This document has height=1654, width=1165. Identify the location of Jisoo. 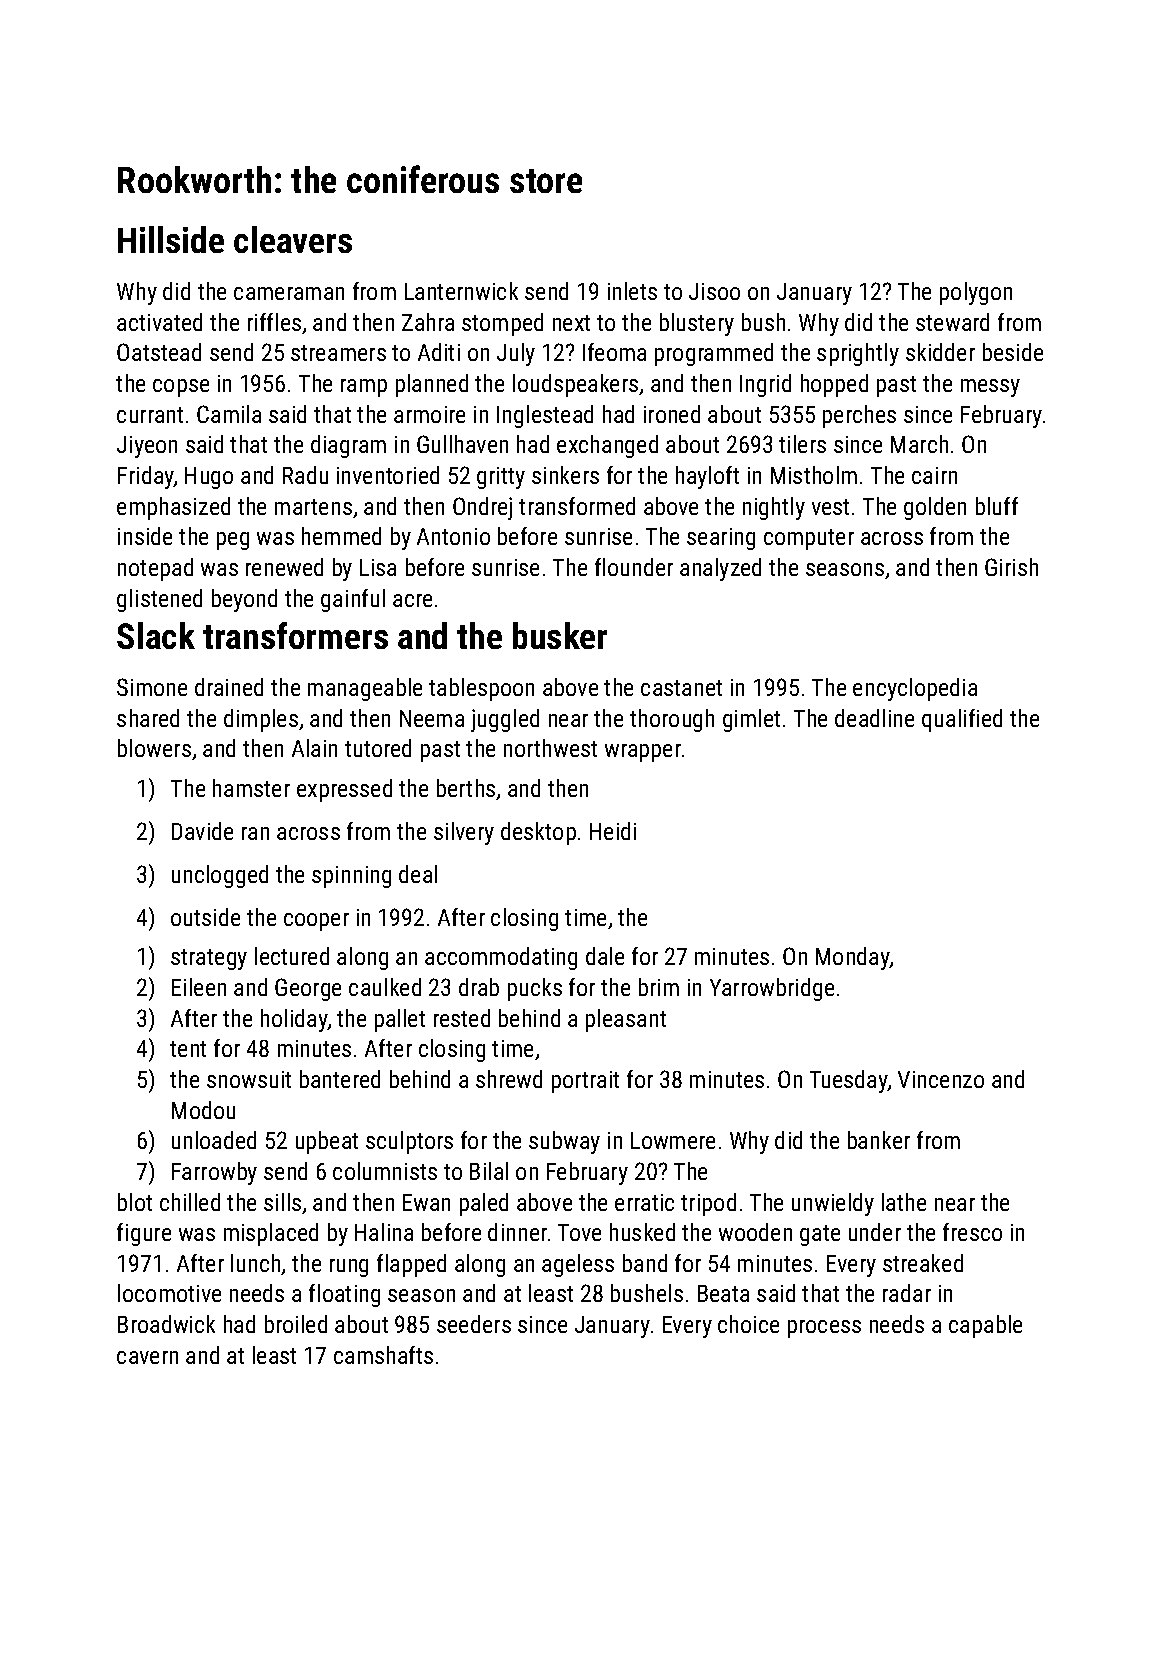
(714, 291).
